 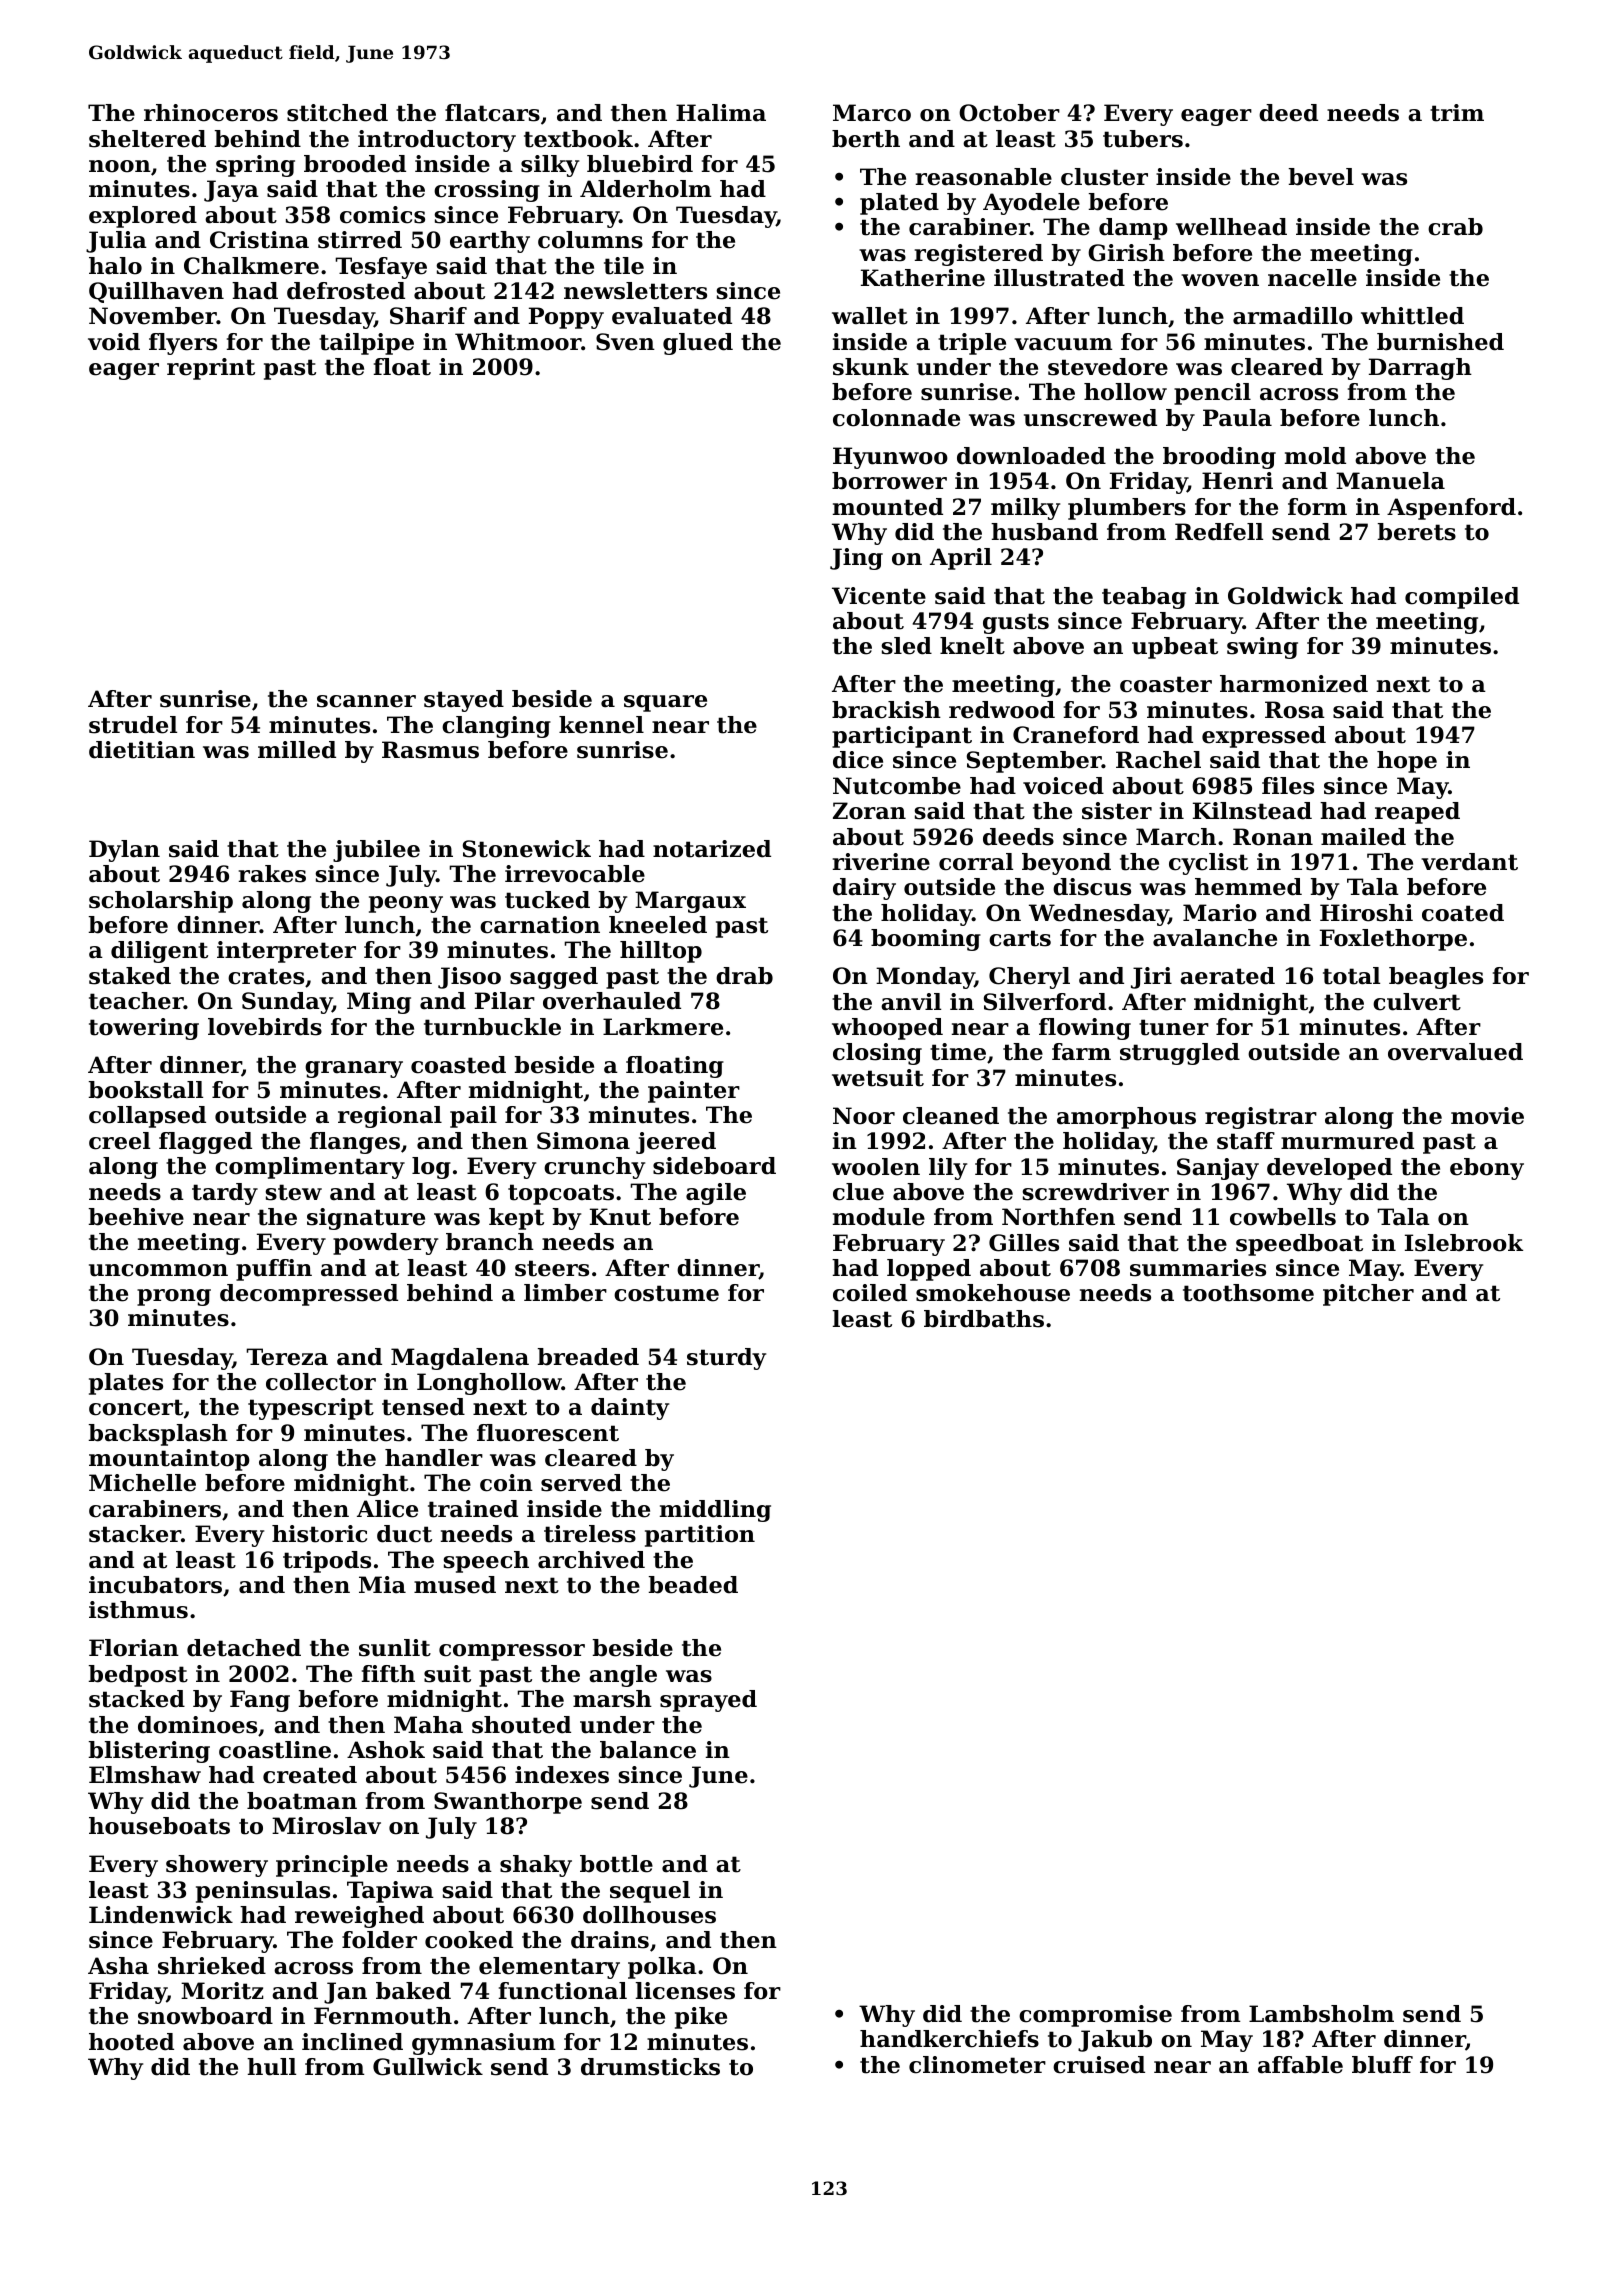 I want to click on registrar, so click(x=1261, y=1118).
